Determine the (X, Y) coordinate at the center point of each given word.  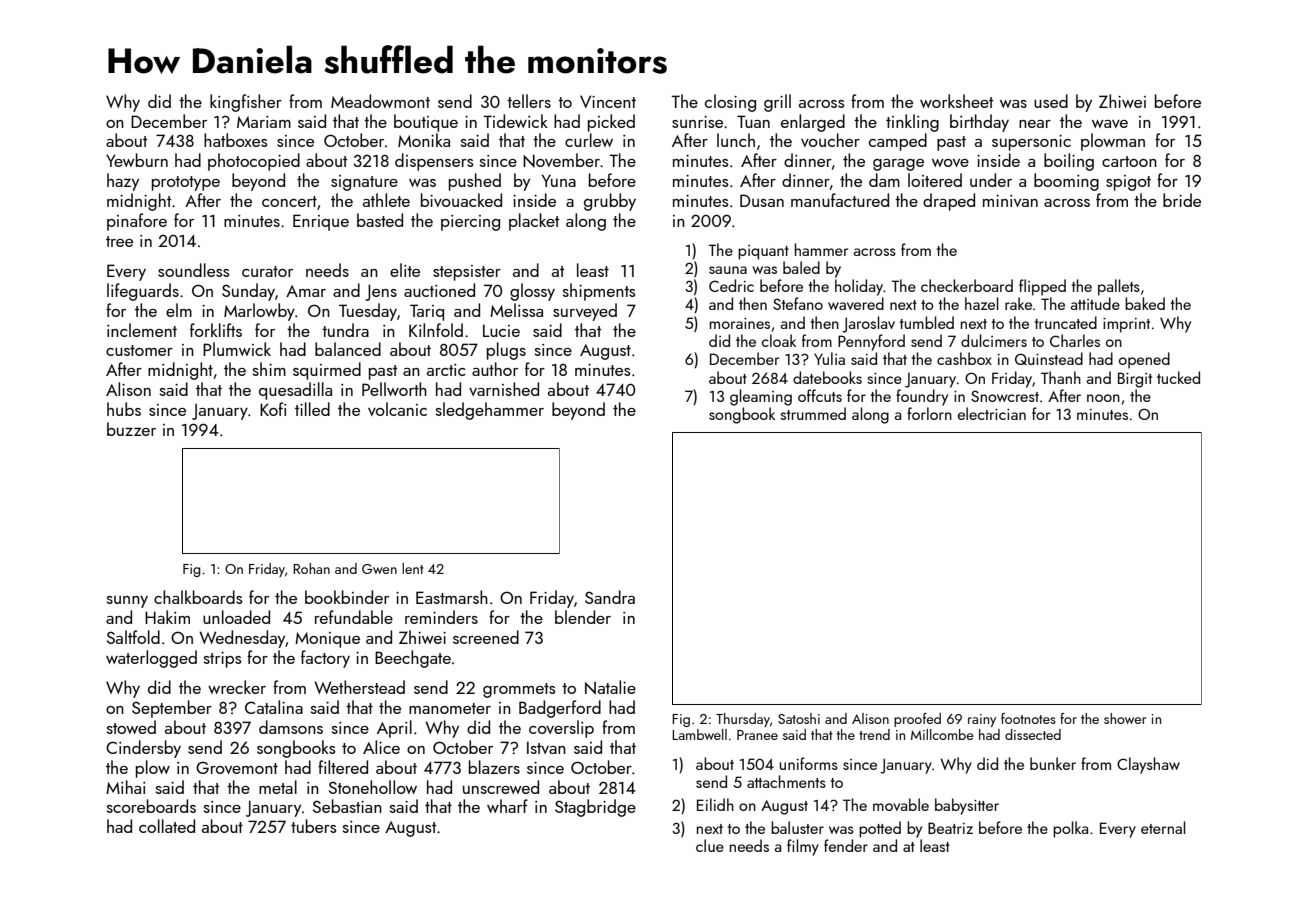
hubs (124, 409)
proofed (917, 720)
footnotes (1028, 718)
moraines (740, 323)
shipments (599, 292)
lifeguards (143, 292)
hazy (123, 182)
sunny (127, 602)
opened (1144, 360)
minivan (1010, 201)
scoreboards (151, 806)
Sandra (610, 597)
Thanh (1061, 377)
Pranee (757, 735)
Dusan (762, 200)
